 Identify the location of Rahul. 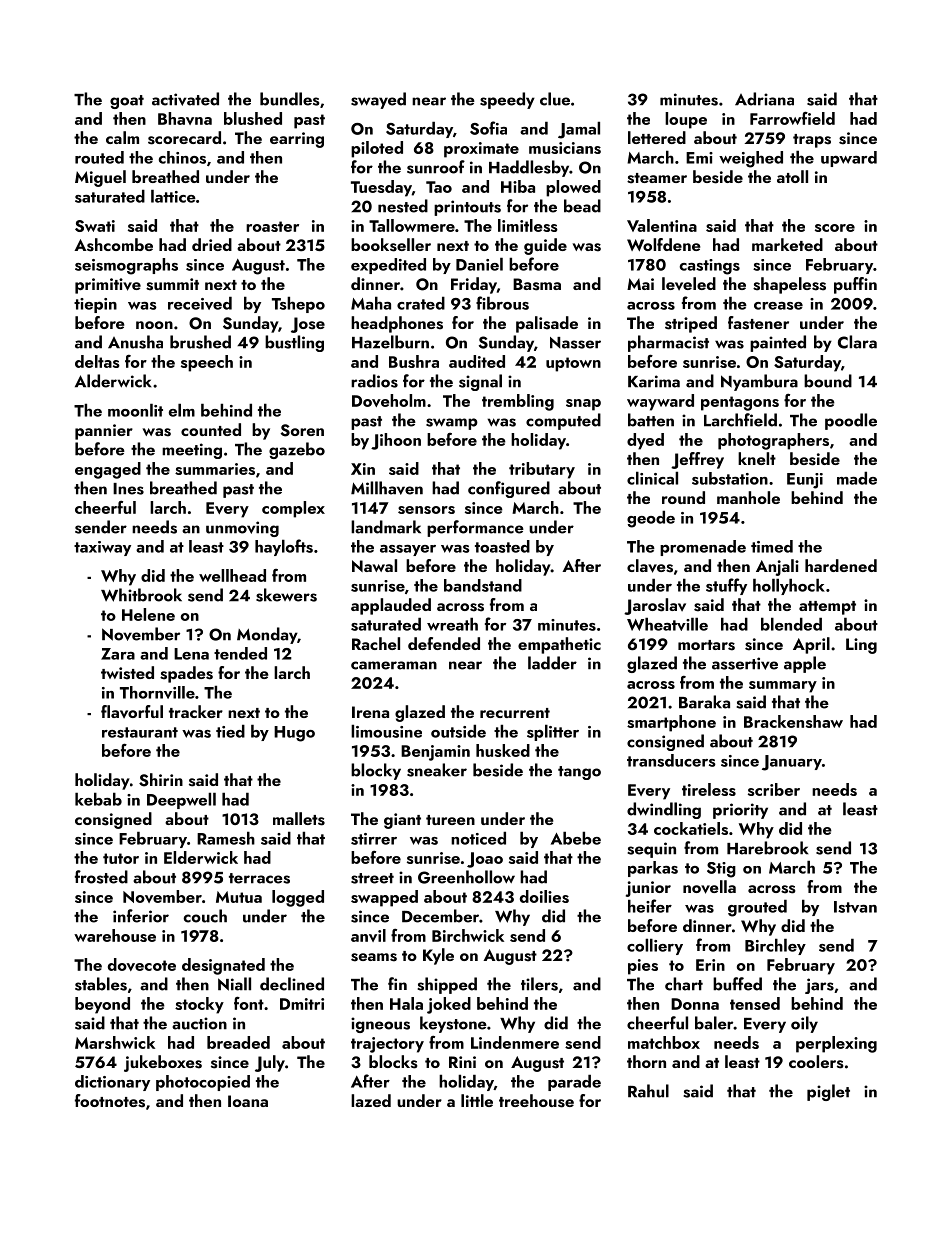
(648, 1091).
